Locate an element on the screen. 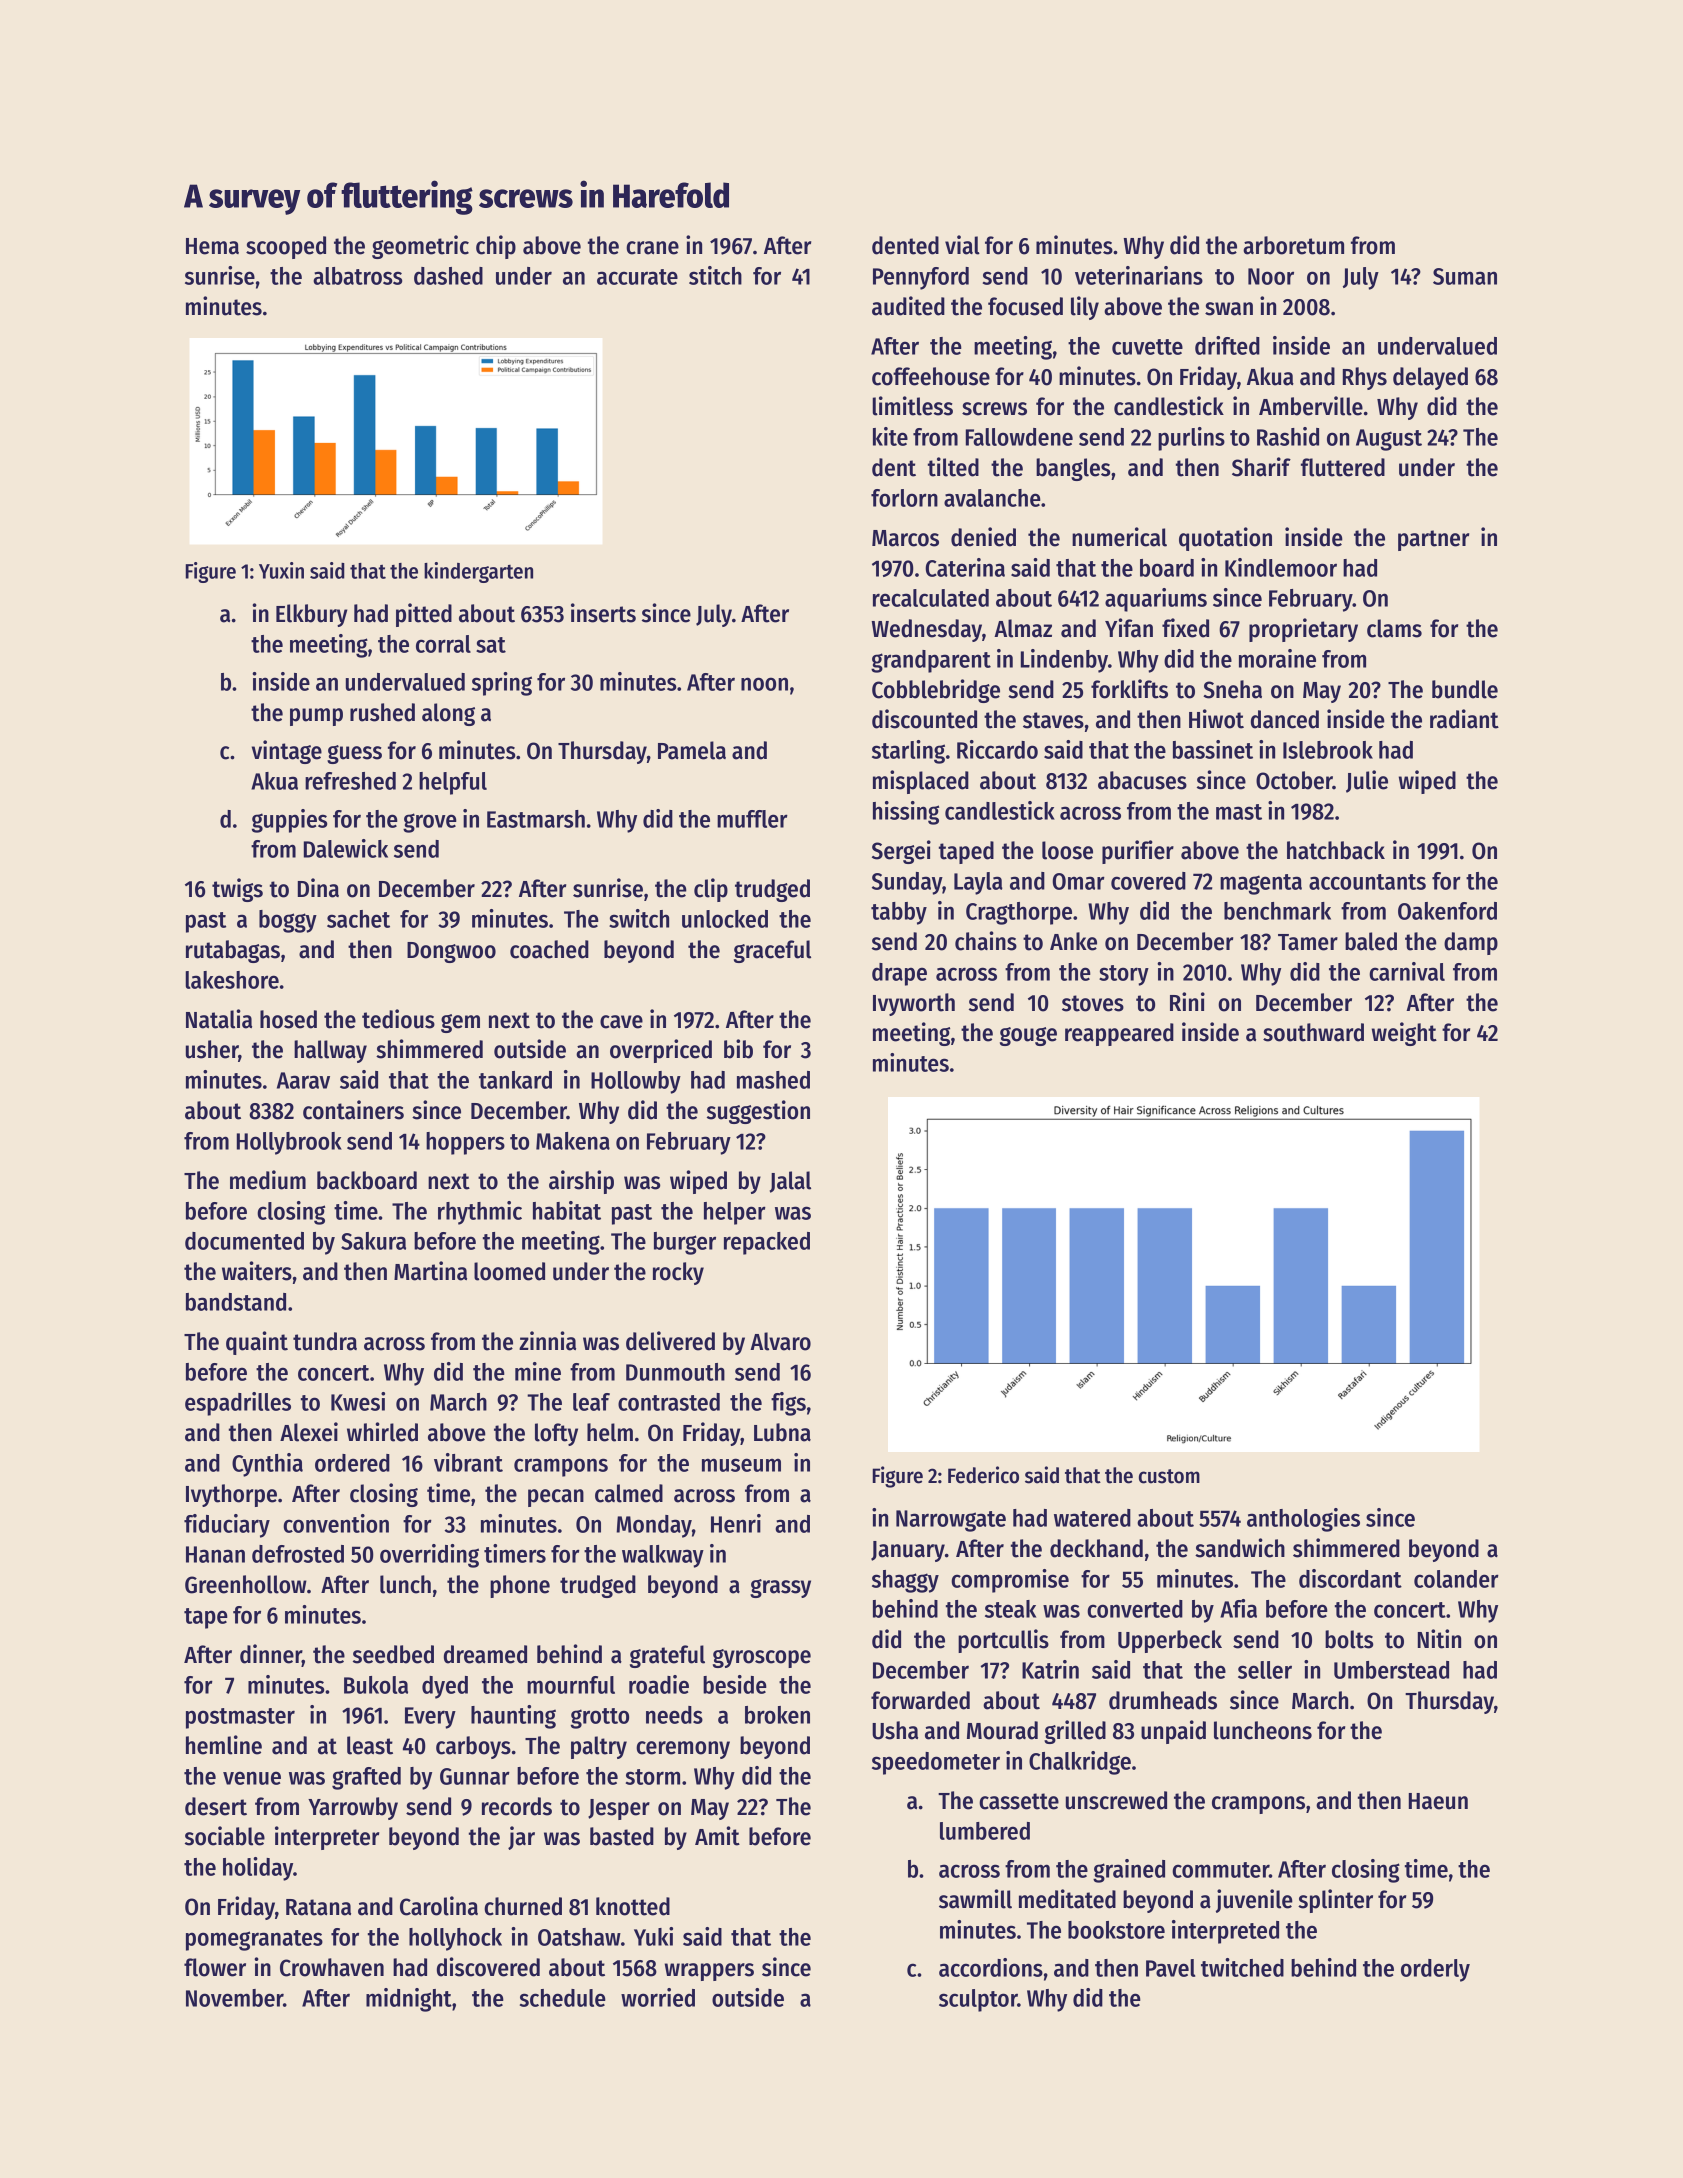 The width and height of the screenshot is (1683, 2178). Rhys is located at coordinates (1365, 378).
